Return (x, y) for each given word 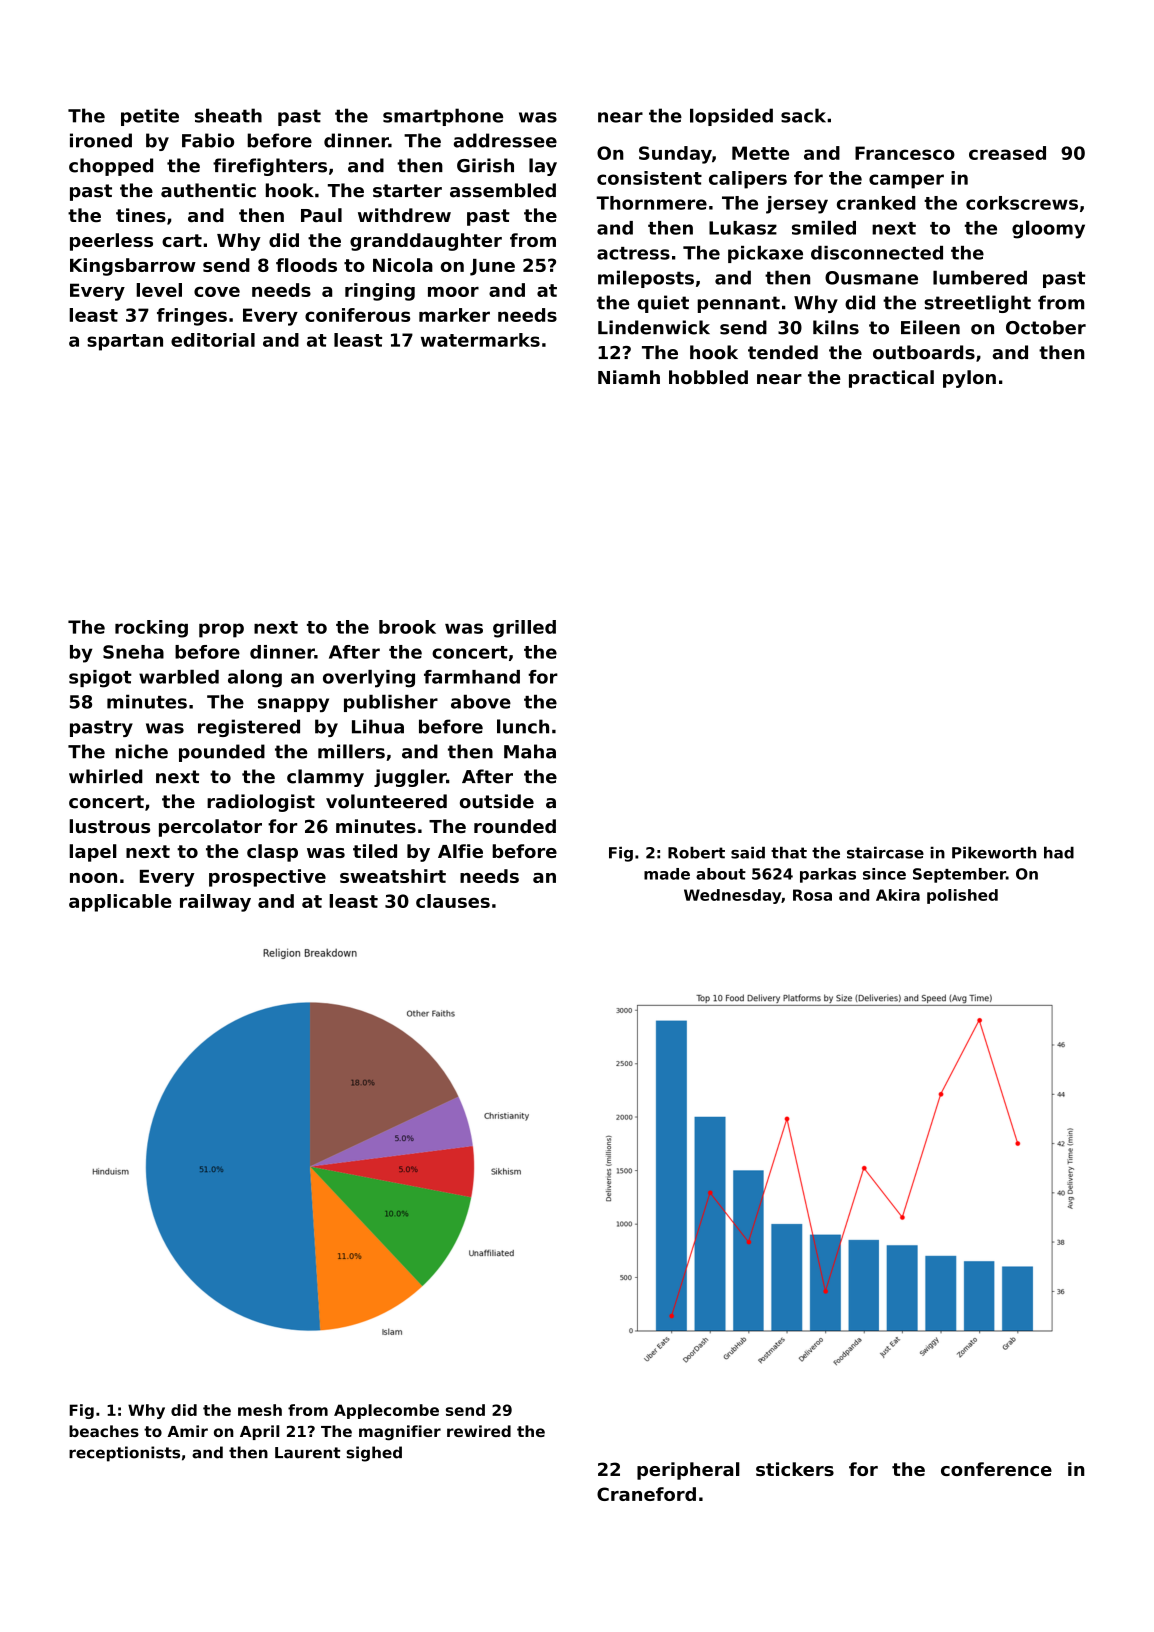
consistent (649, 178)
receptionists (124, 1454)
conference (996, 1469)
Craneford (646, 1494)
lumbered (980, 277)
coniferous (357, 315)
